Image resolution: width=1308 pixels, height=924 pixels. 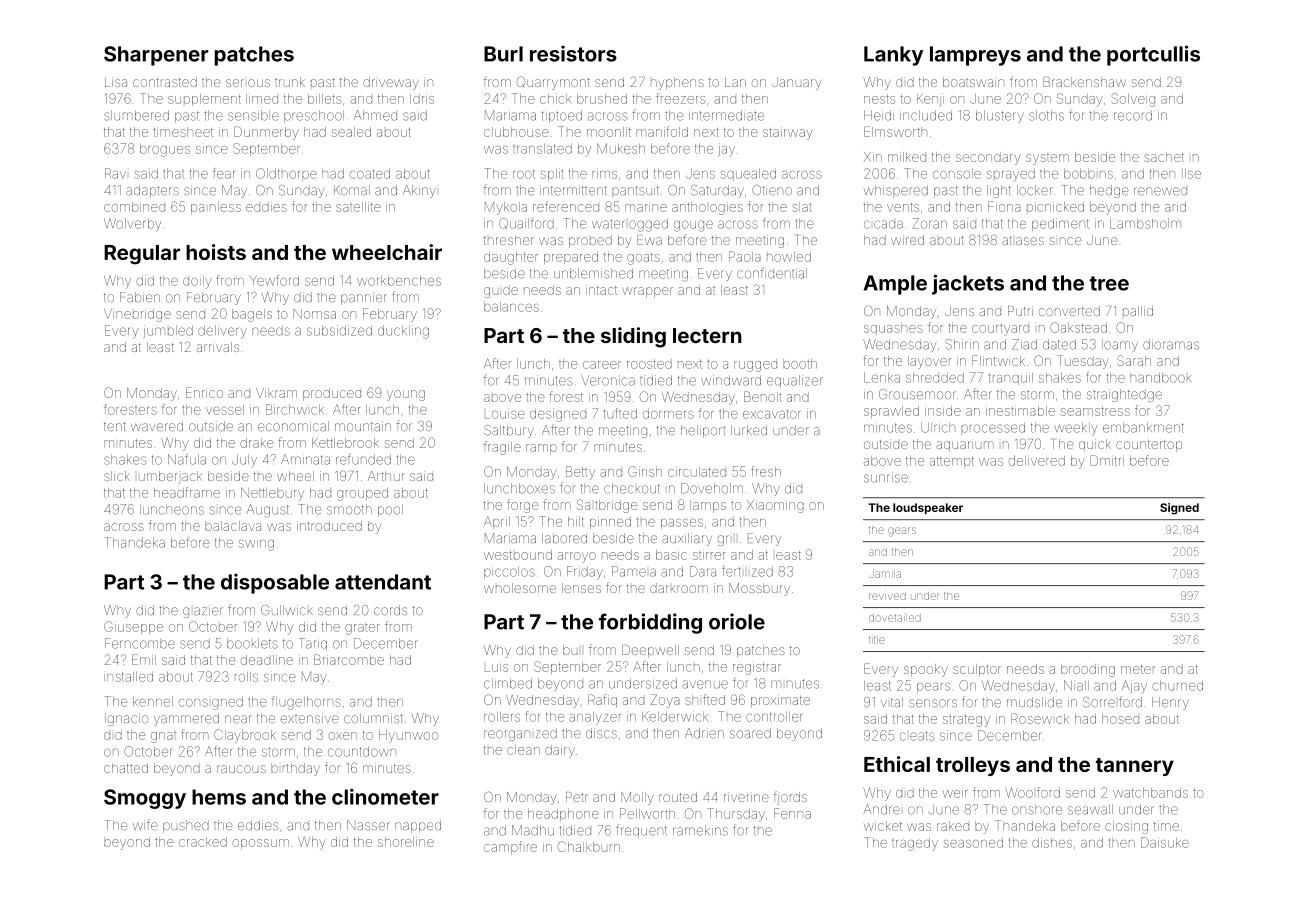 I want to click on chick, so click(x=555, y=99).
